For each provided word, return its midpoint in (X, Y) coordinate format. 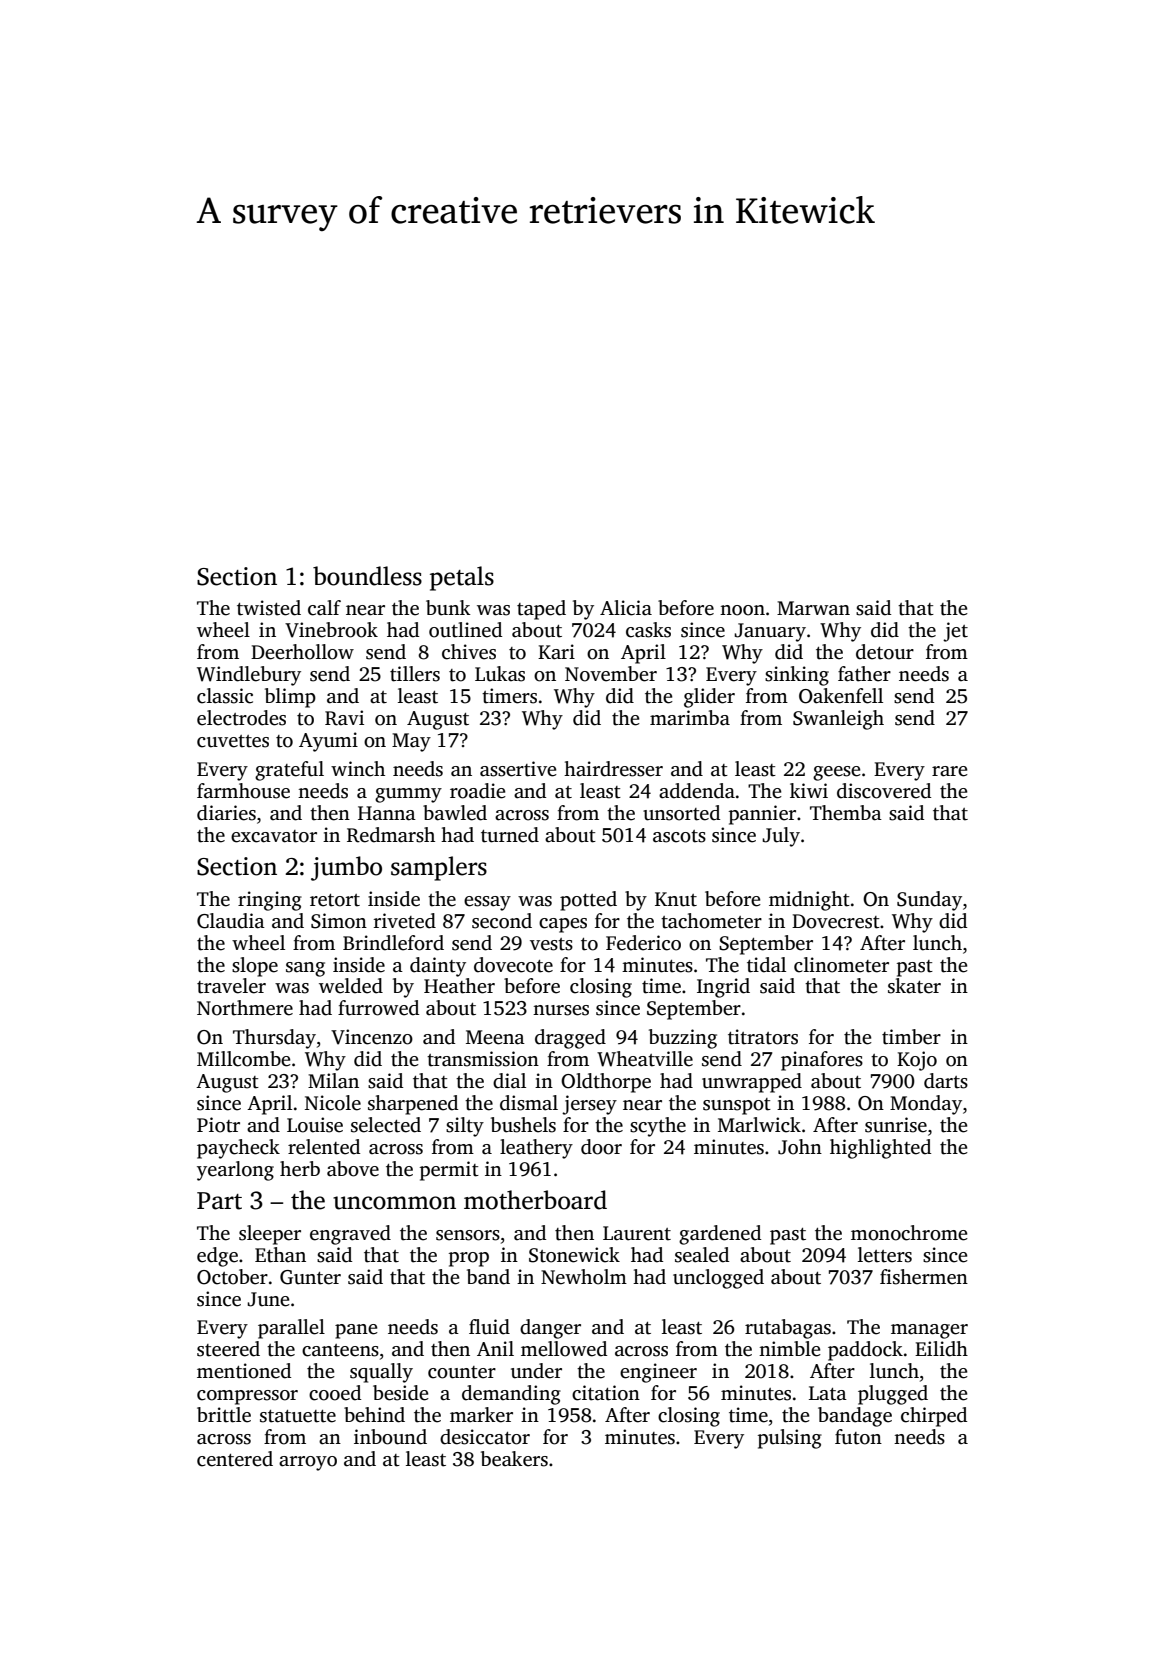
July (781, 837)
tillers (415, 674)
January (770, 632)
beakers (514, 1459)
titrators (763, 1037)
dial (509, 1081)
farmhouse (243, 791)
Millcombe (244, 1059)
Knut (676, 899)
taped (541, 610)
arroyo (308, 1463)
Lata (828, 1393)
